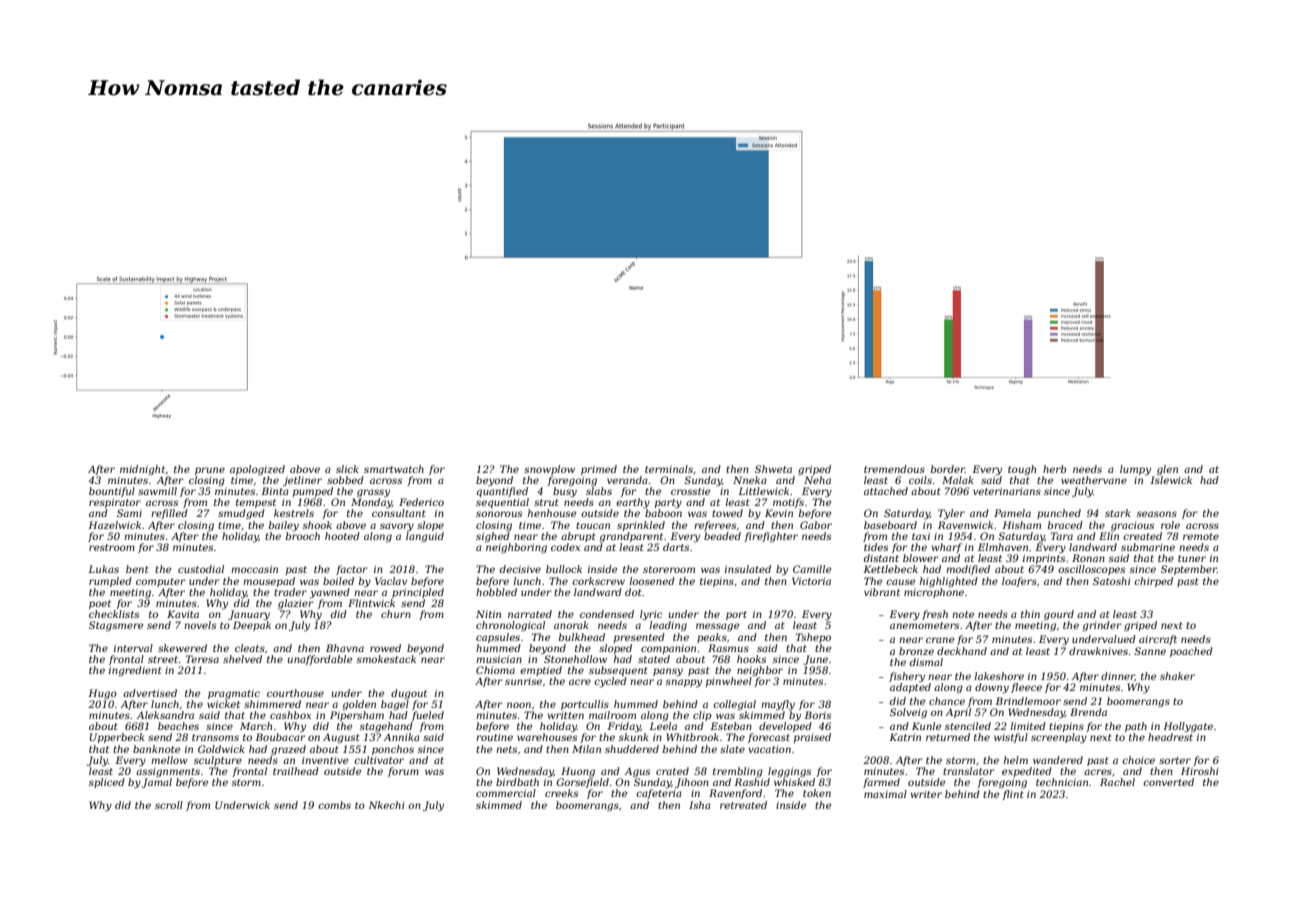 This screenshot has height=924, width=1308. I want to click on downy, so click(992, 688).
